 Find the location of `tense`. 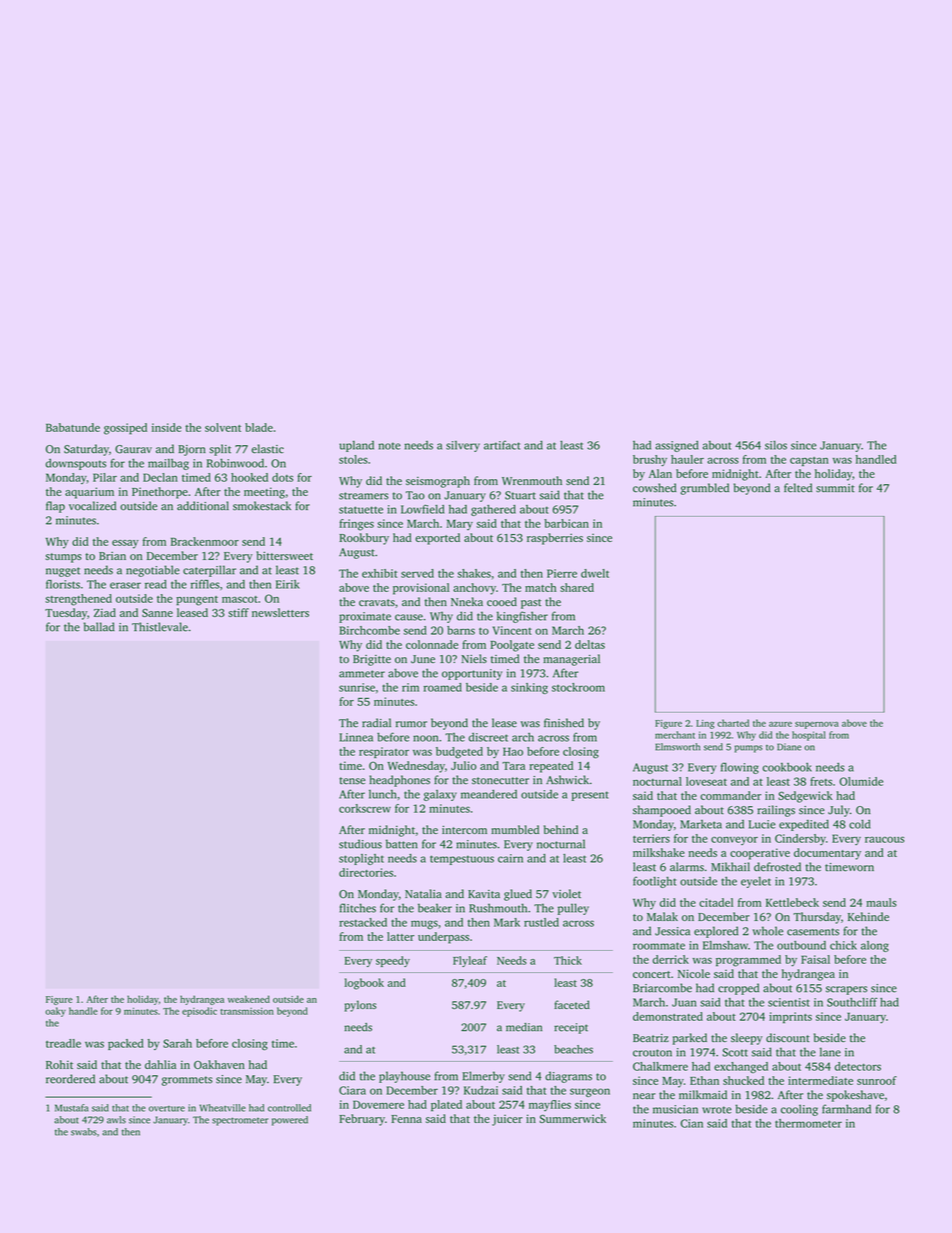

tense is located at coordinates (352, 781).
